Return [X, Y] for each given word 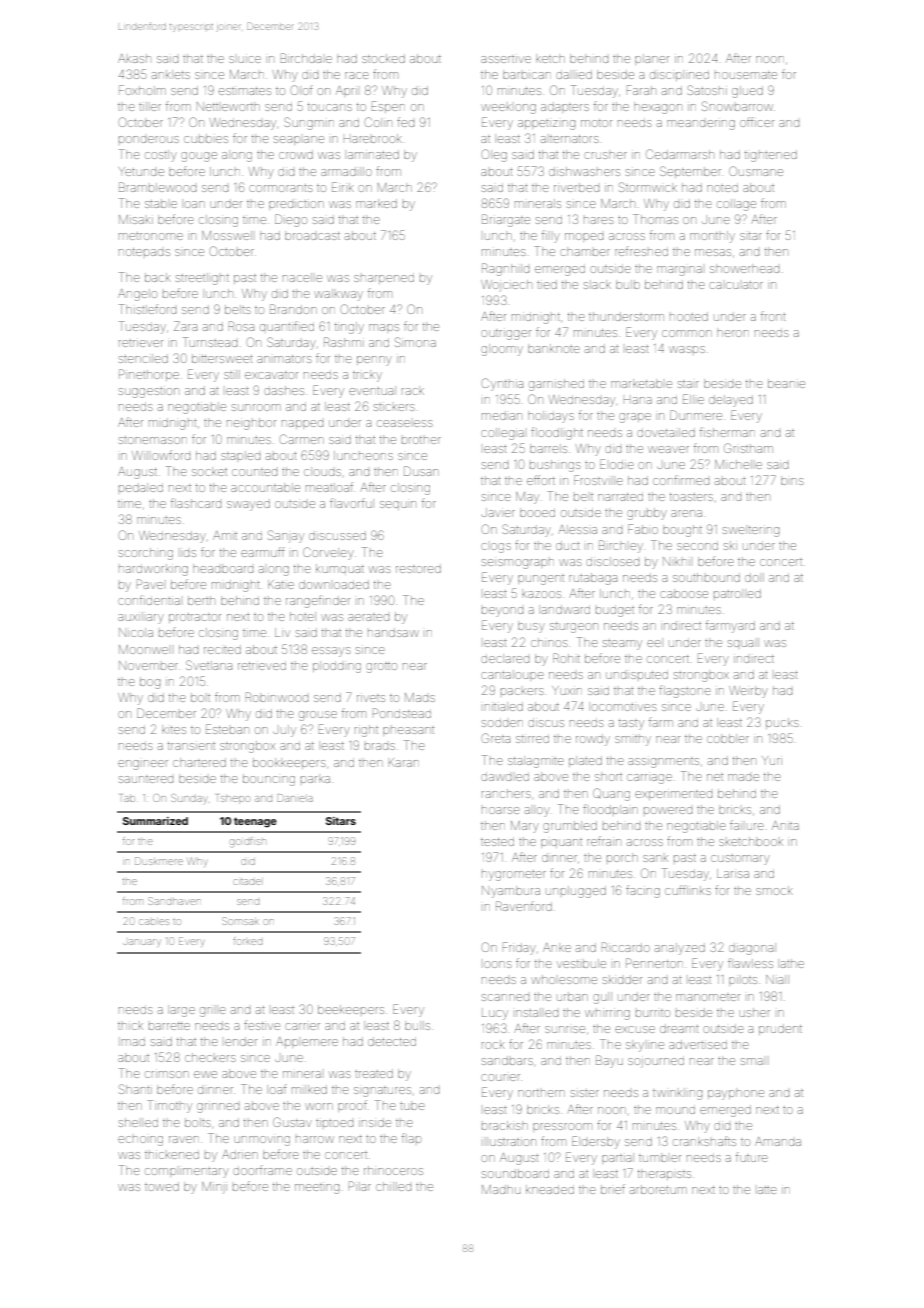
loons [498, 964]
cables [154, 921]
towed [162, 1186]
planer [652, 59]
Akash [134, 58]
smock [774, 890]
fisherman [727, 432]
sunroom [256, 407]
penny [374, 361]
